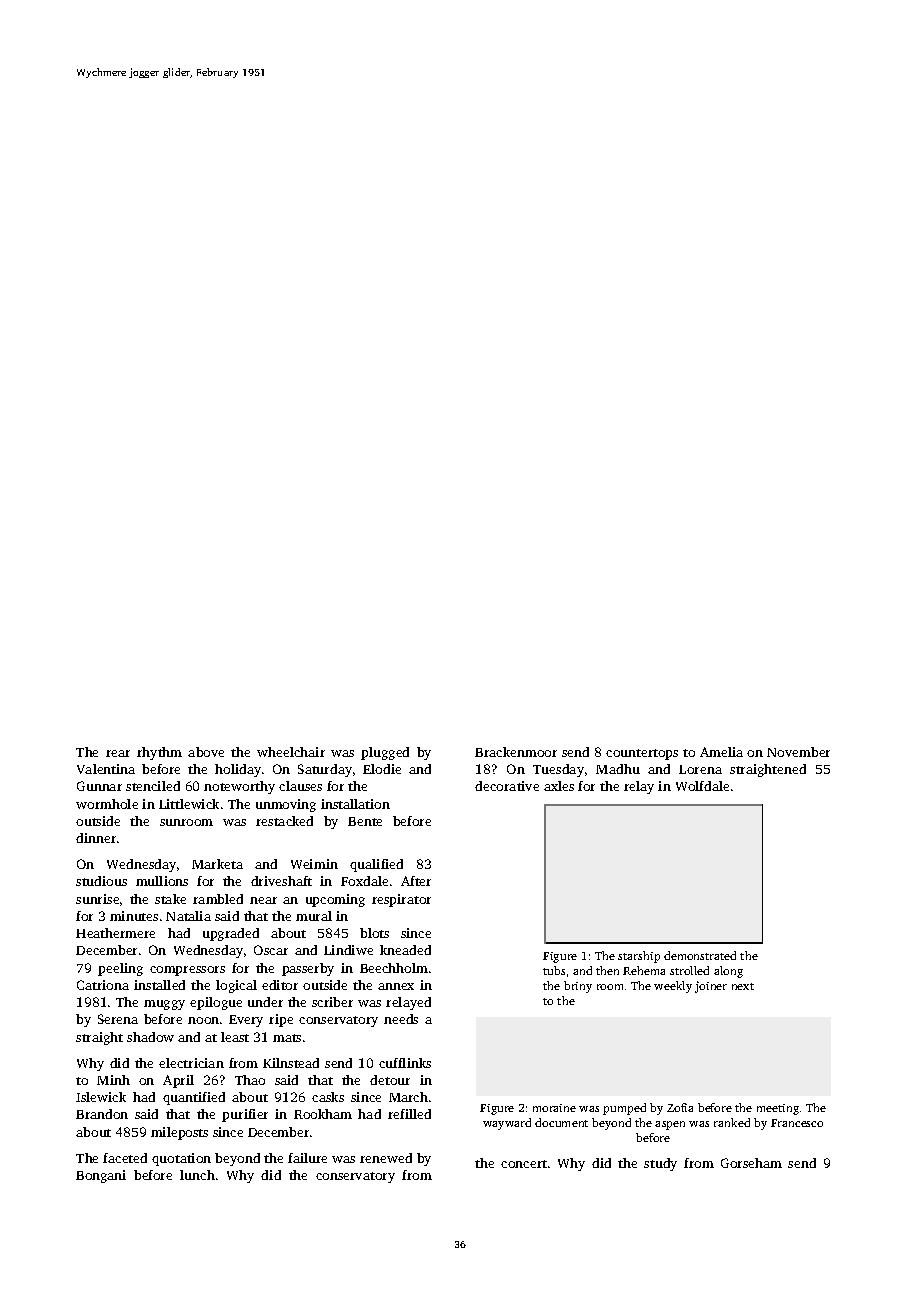 Image resolution: width=908 pixels, height=1316 pixels. What do you see at coordinates (554, 1108) in the screenshot?
I see `moraine` at bounding box center [554, 1108].
